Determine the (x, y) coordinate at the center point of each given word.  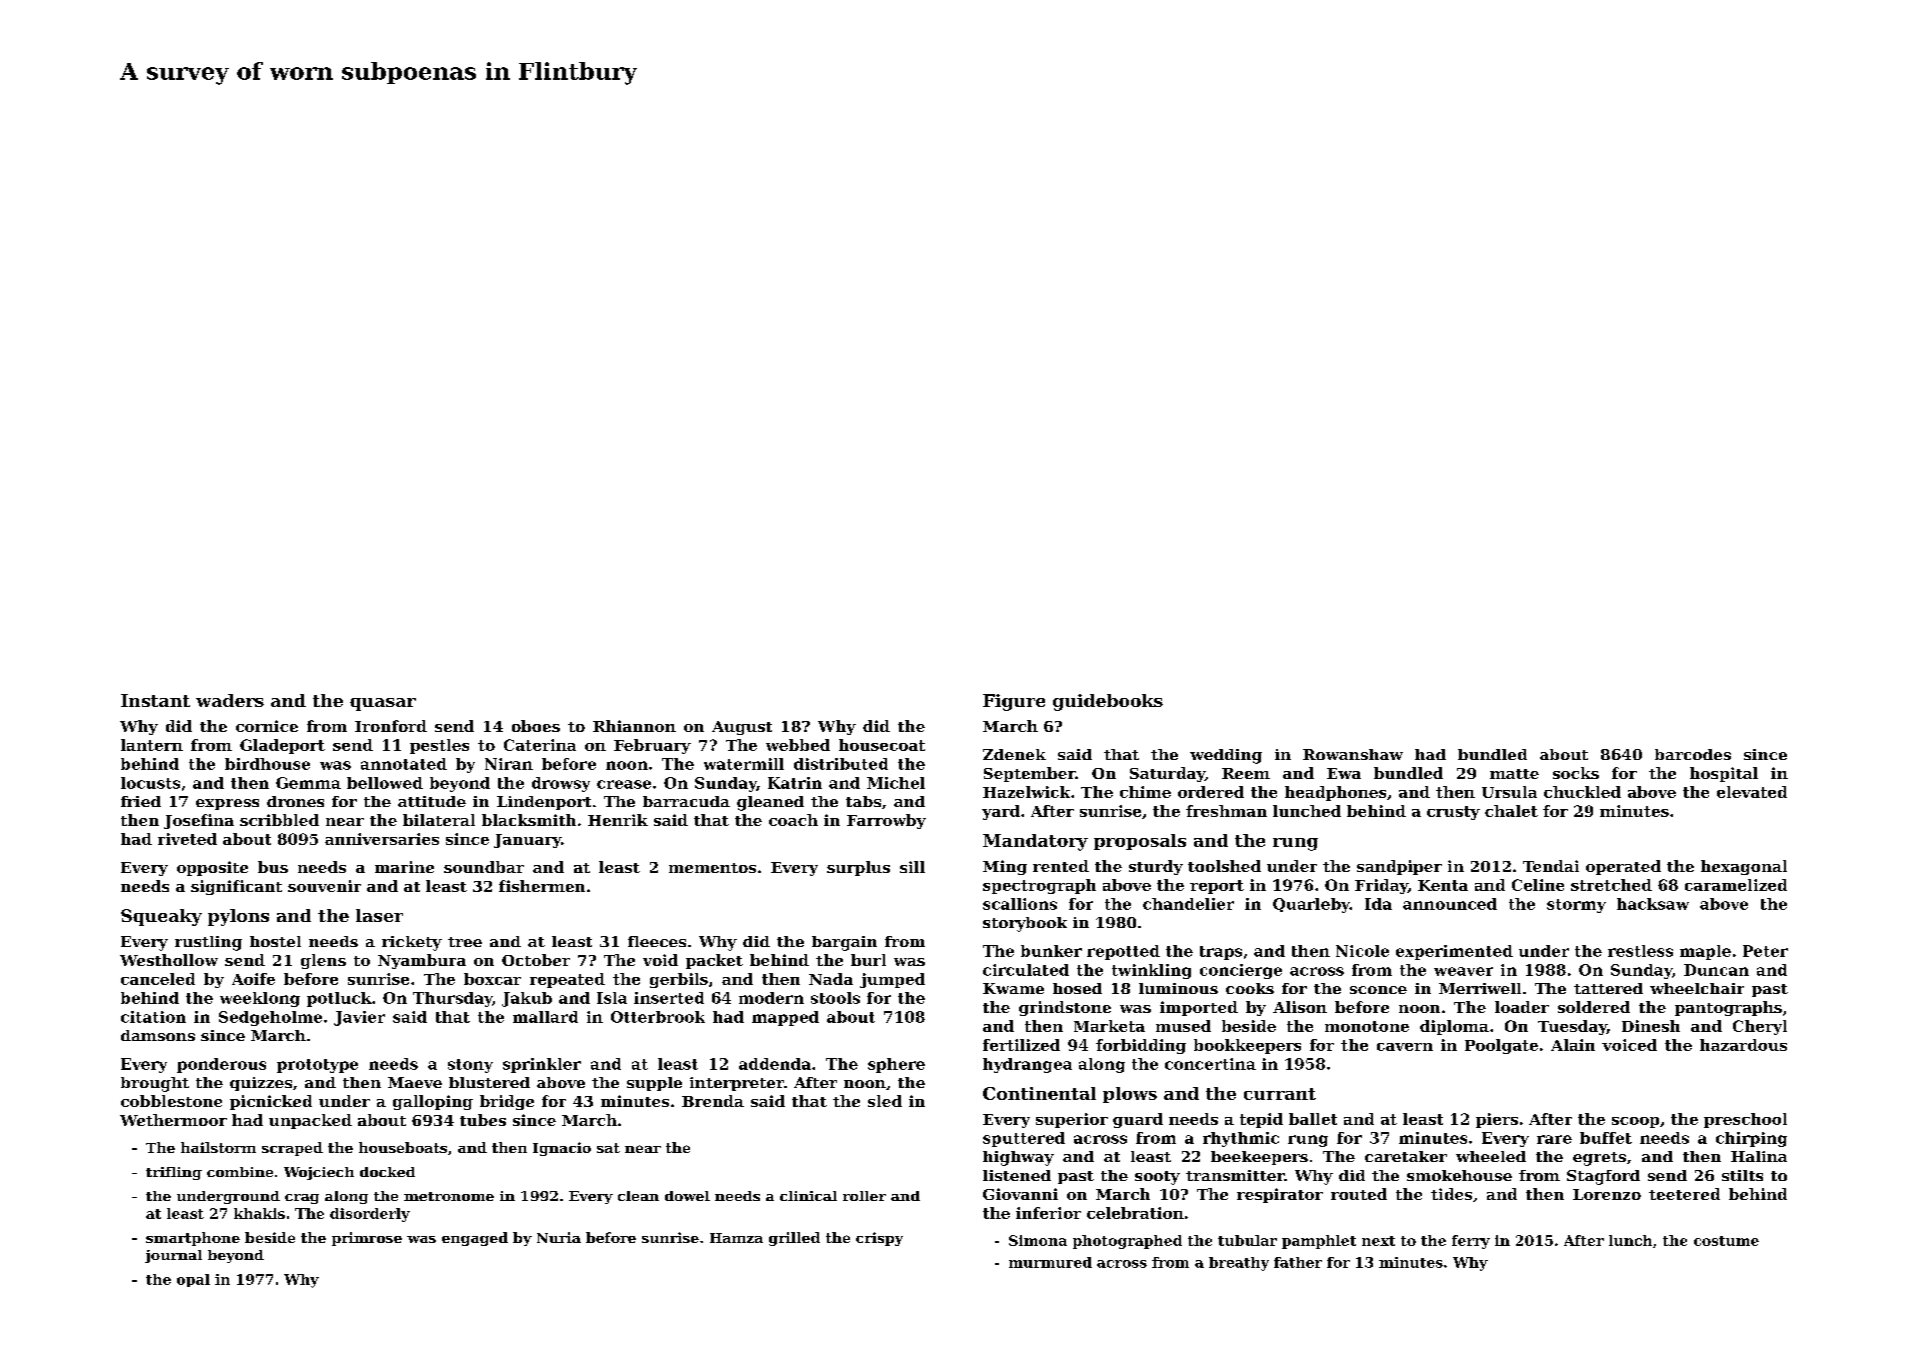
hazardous (1743, 1045)
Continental (1039, 1093)
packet (714, 961)
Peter (1765, 951)
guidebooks (1108, 702)
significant (236, 887)
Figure (1014, 702)
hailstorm (218, 1147)
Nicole (1362, 951)
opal (193, 1280)
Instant (155, 700)
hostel (275, 941)
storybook (1025, 924)
